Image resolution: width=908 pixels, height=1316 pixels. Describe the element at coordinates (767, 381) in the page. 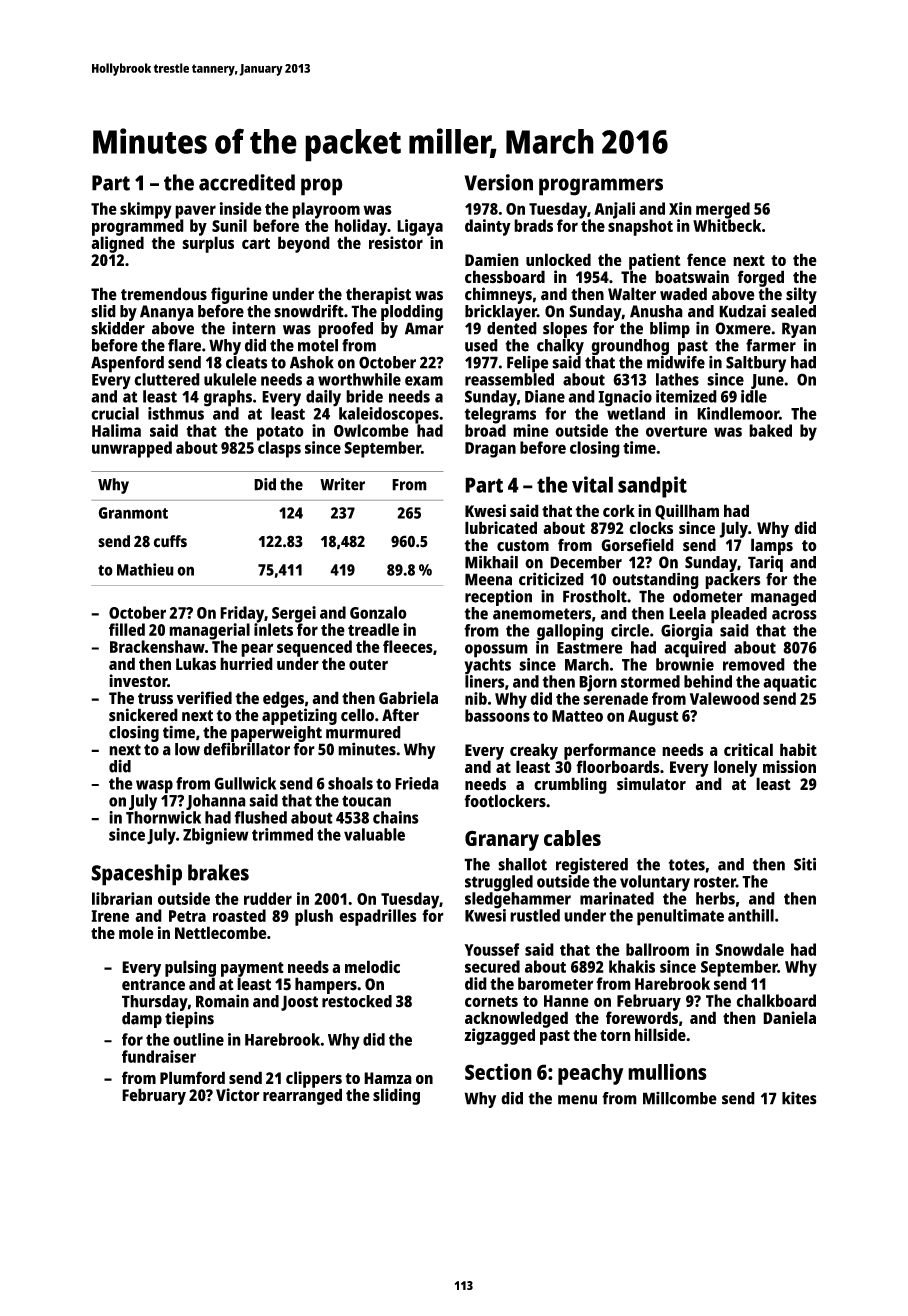

I see `June` at that location.
